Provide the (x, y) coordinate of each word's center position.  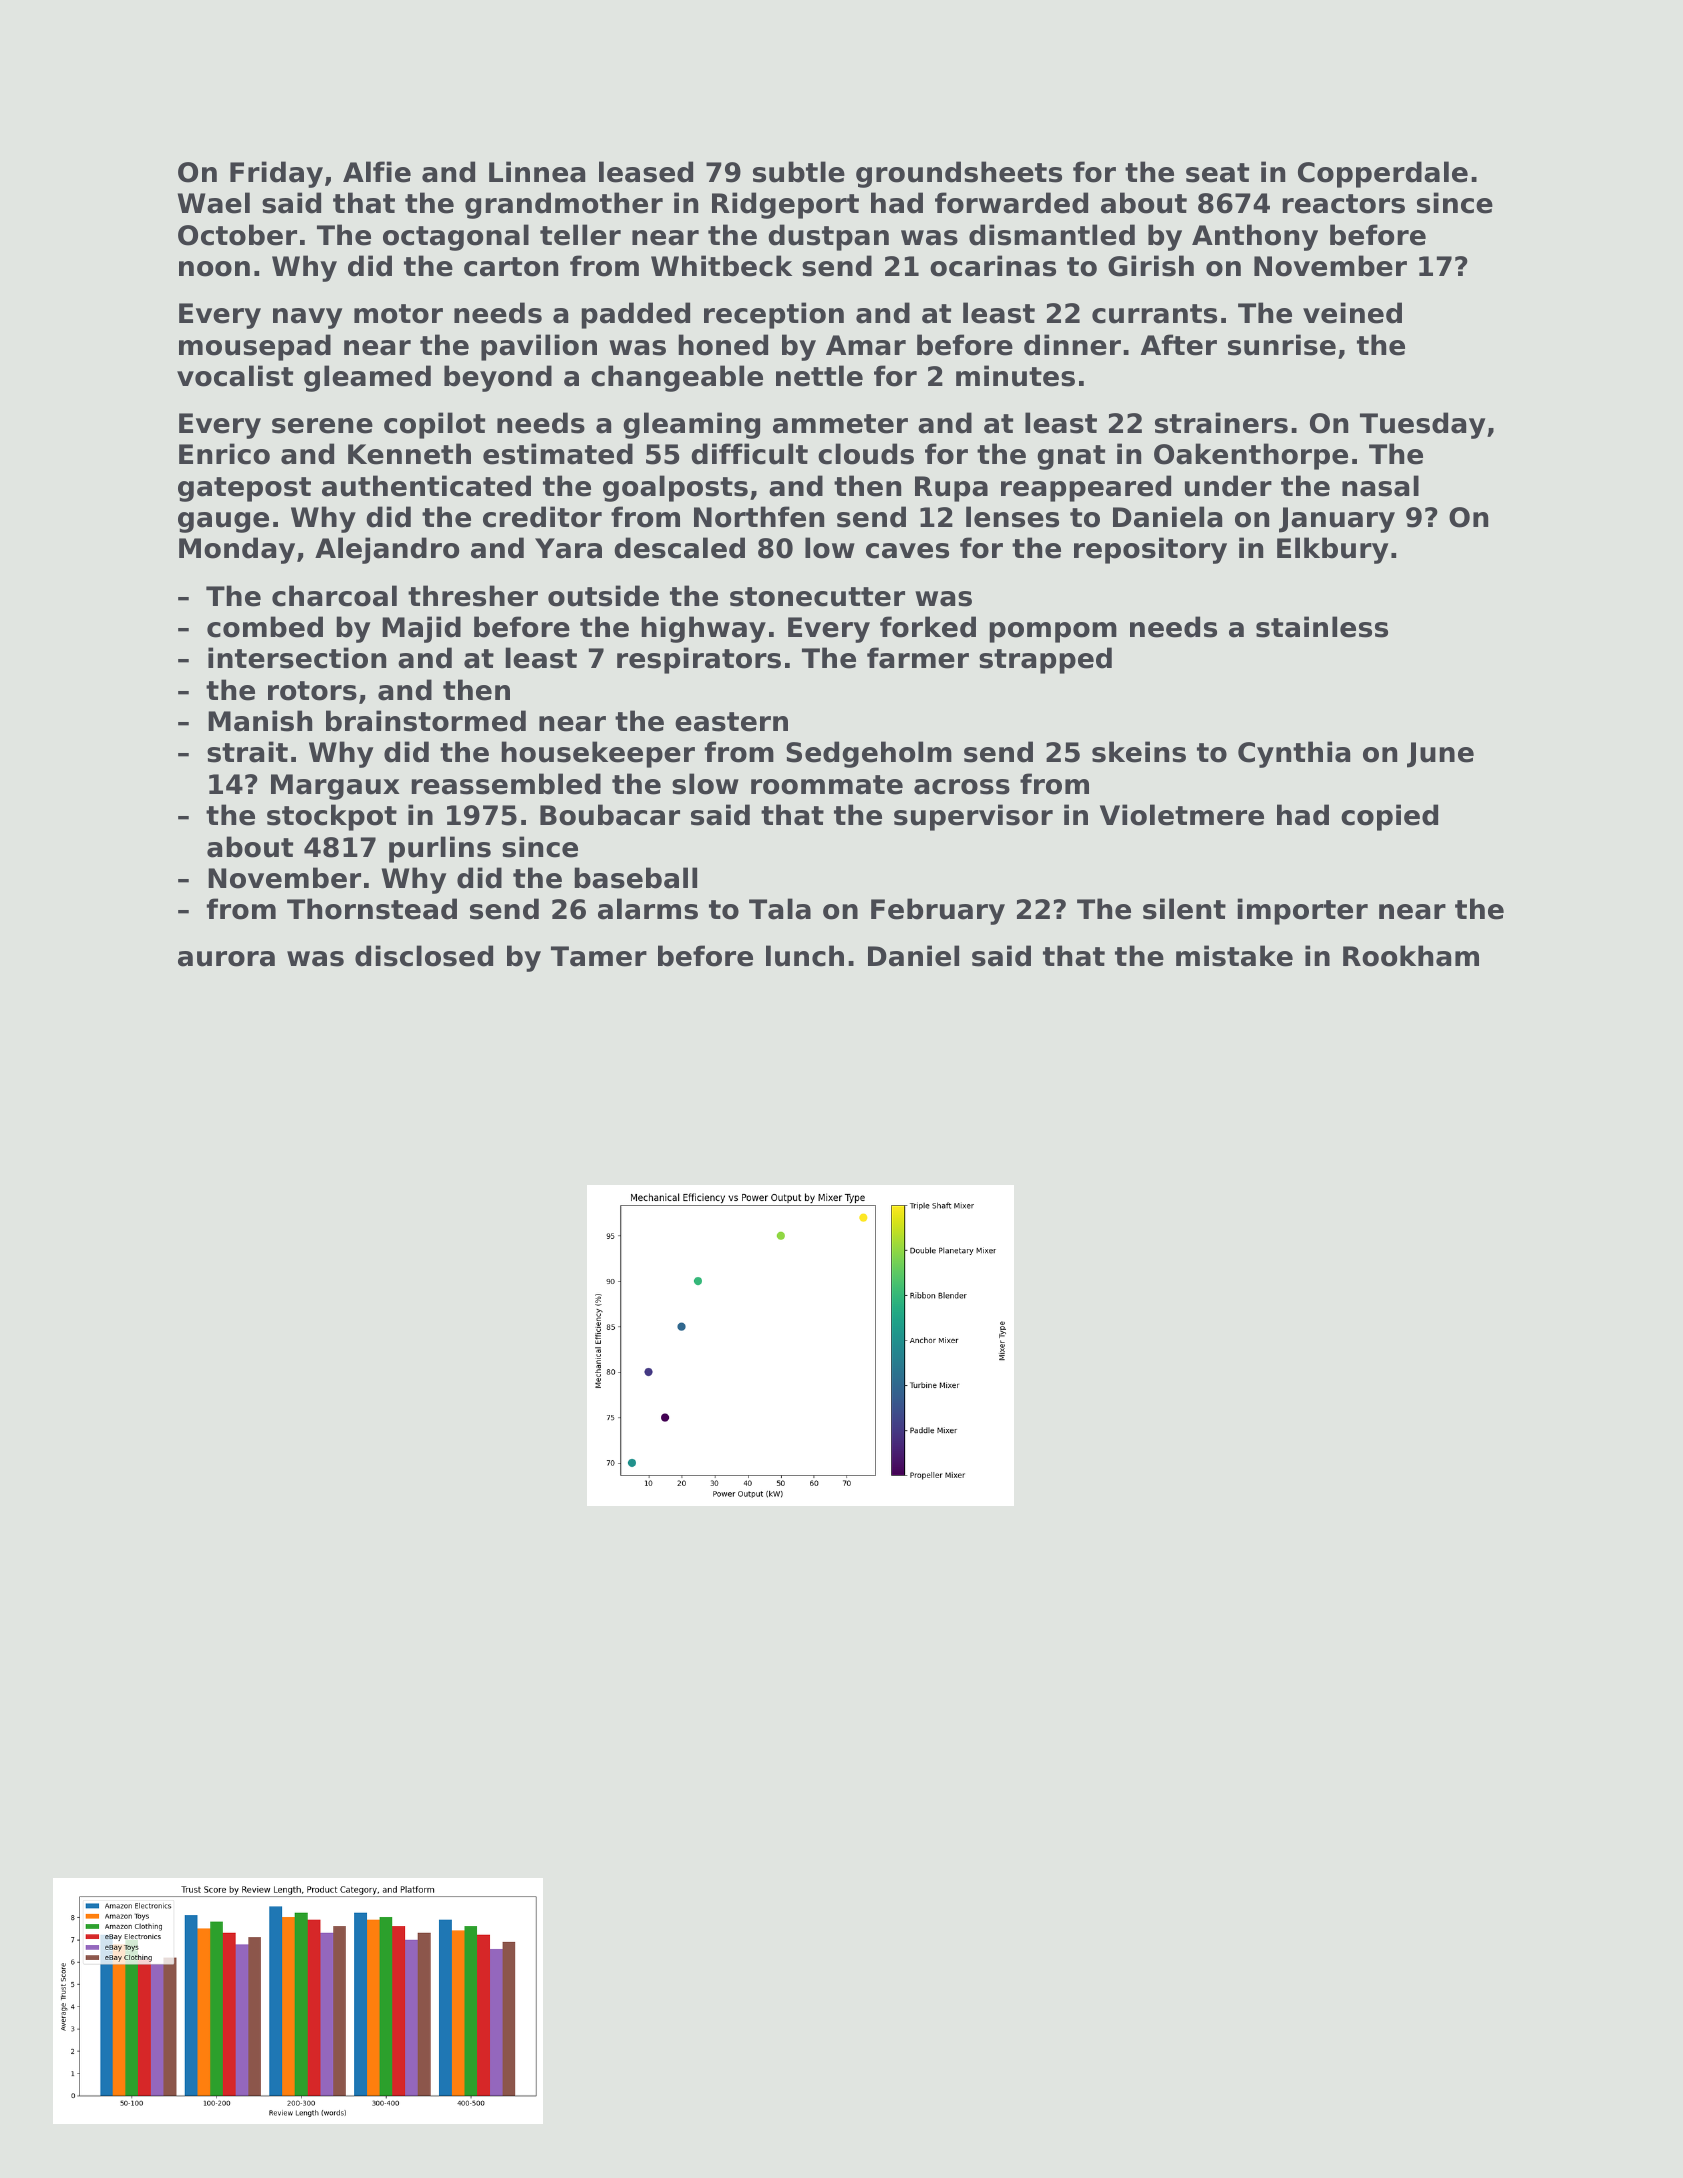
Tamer (599, 956)
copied (1389, 817)
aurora (226, 959)
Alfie (377, 172)
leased (646, 172)
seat (1217, 173)
